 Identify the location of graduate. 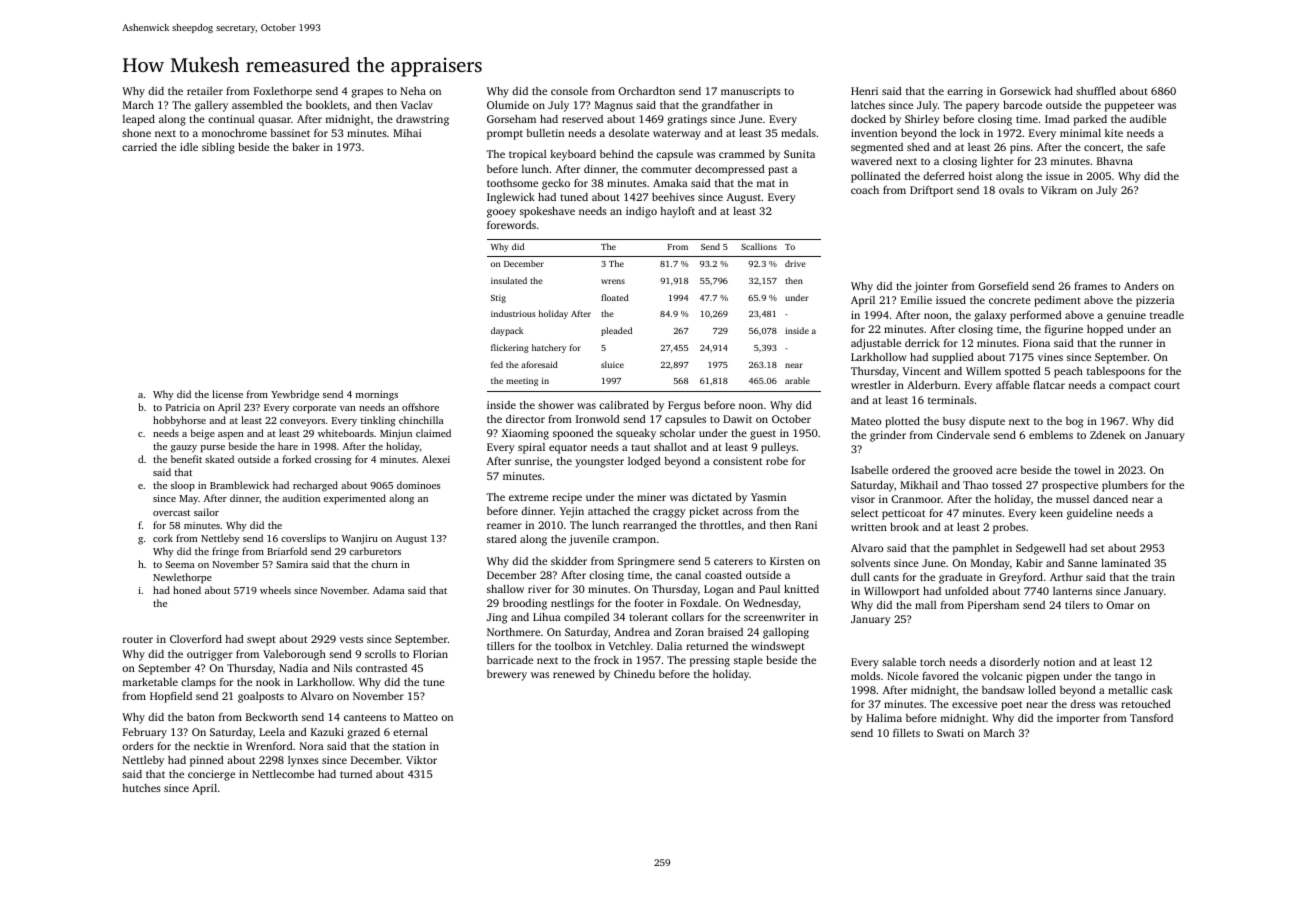
(960, 578).
